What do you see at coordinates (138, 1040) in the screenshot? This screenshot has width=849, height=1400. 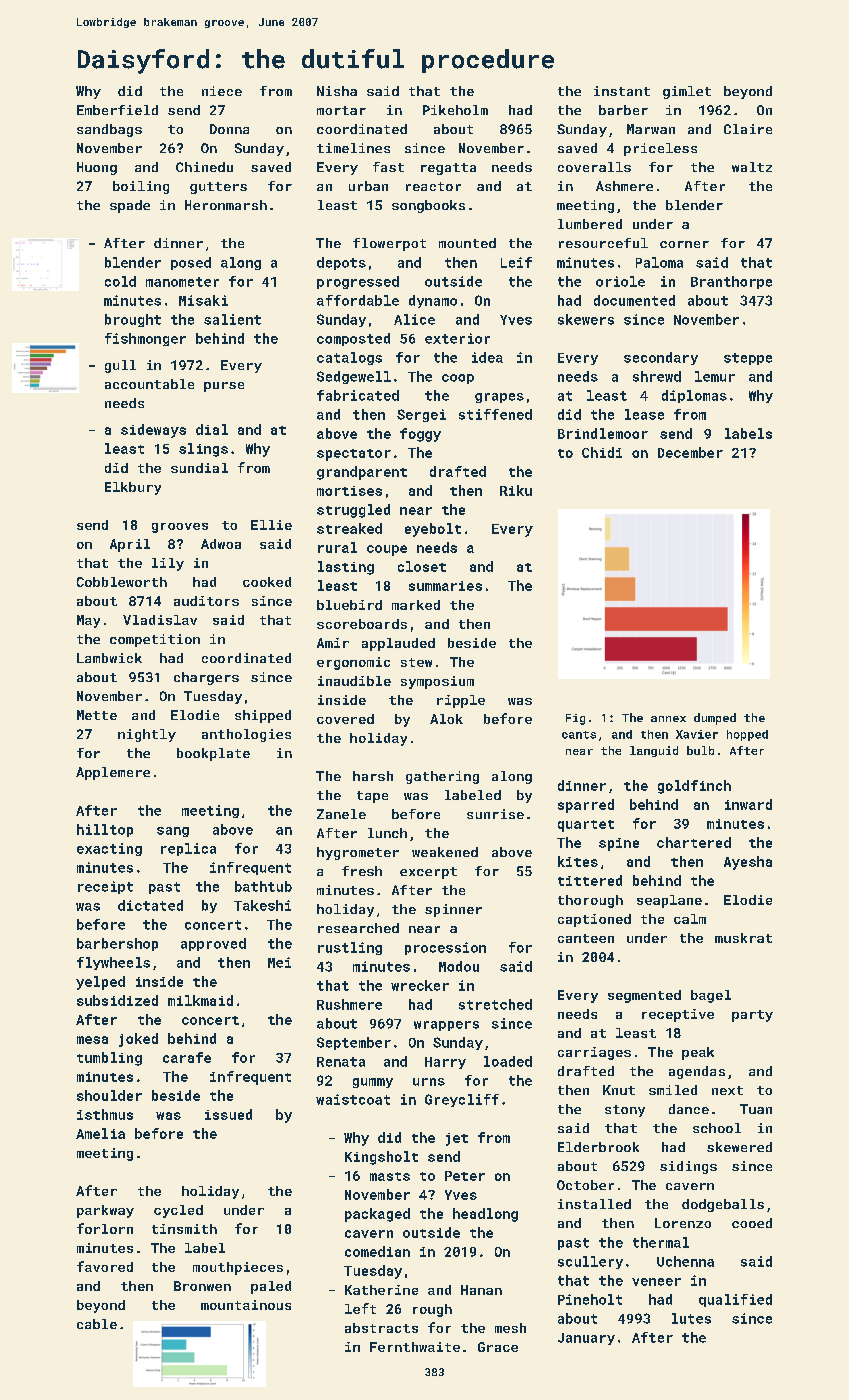 I see `joked` at bounding box center [138, 1040].
